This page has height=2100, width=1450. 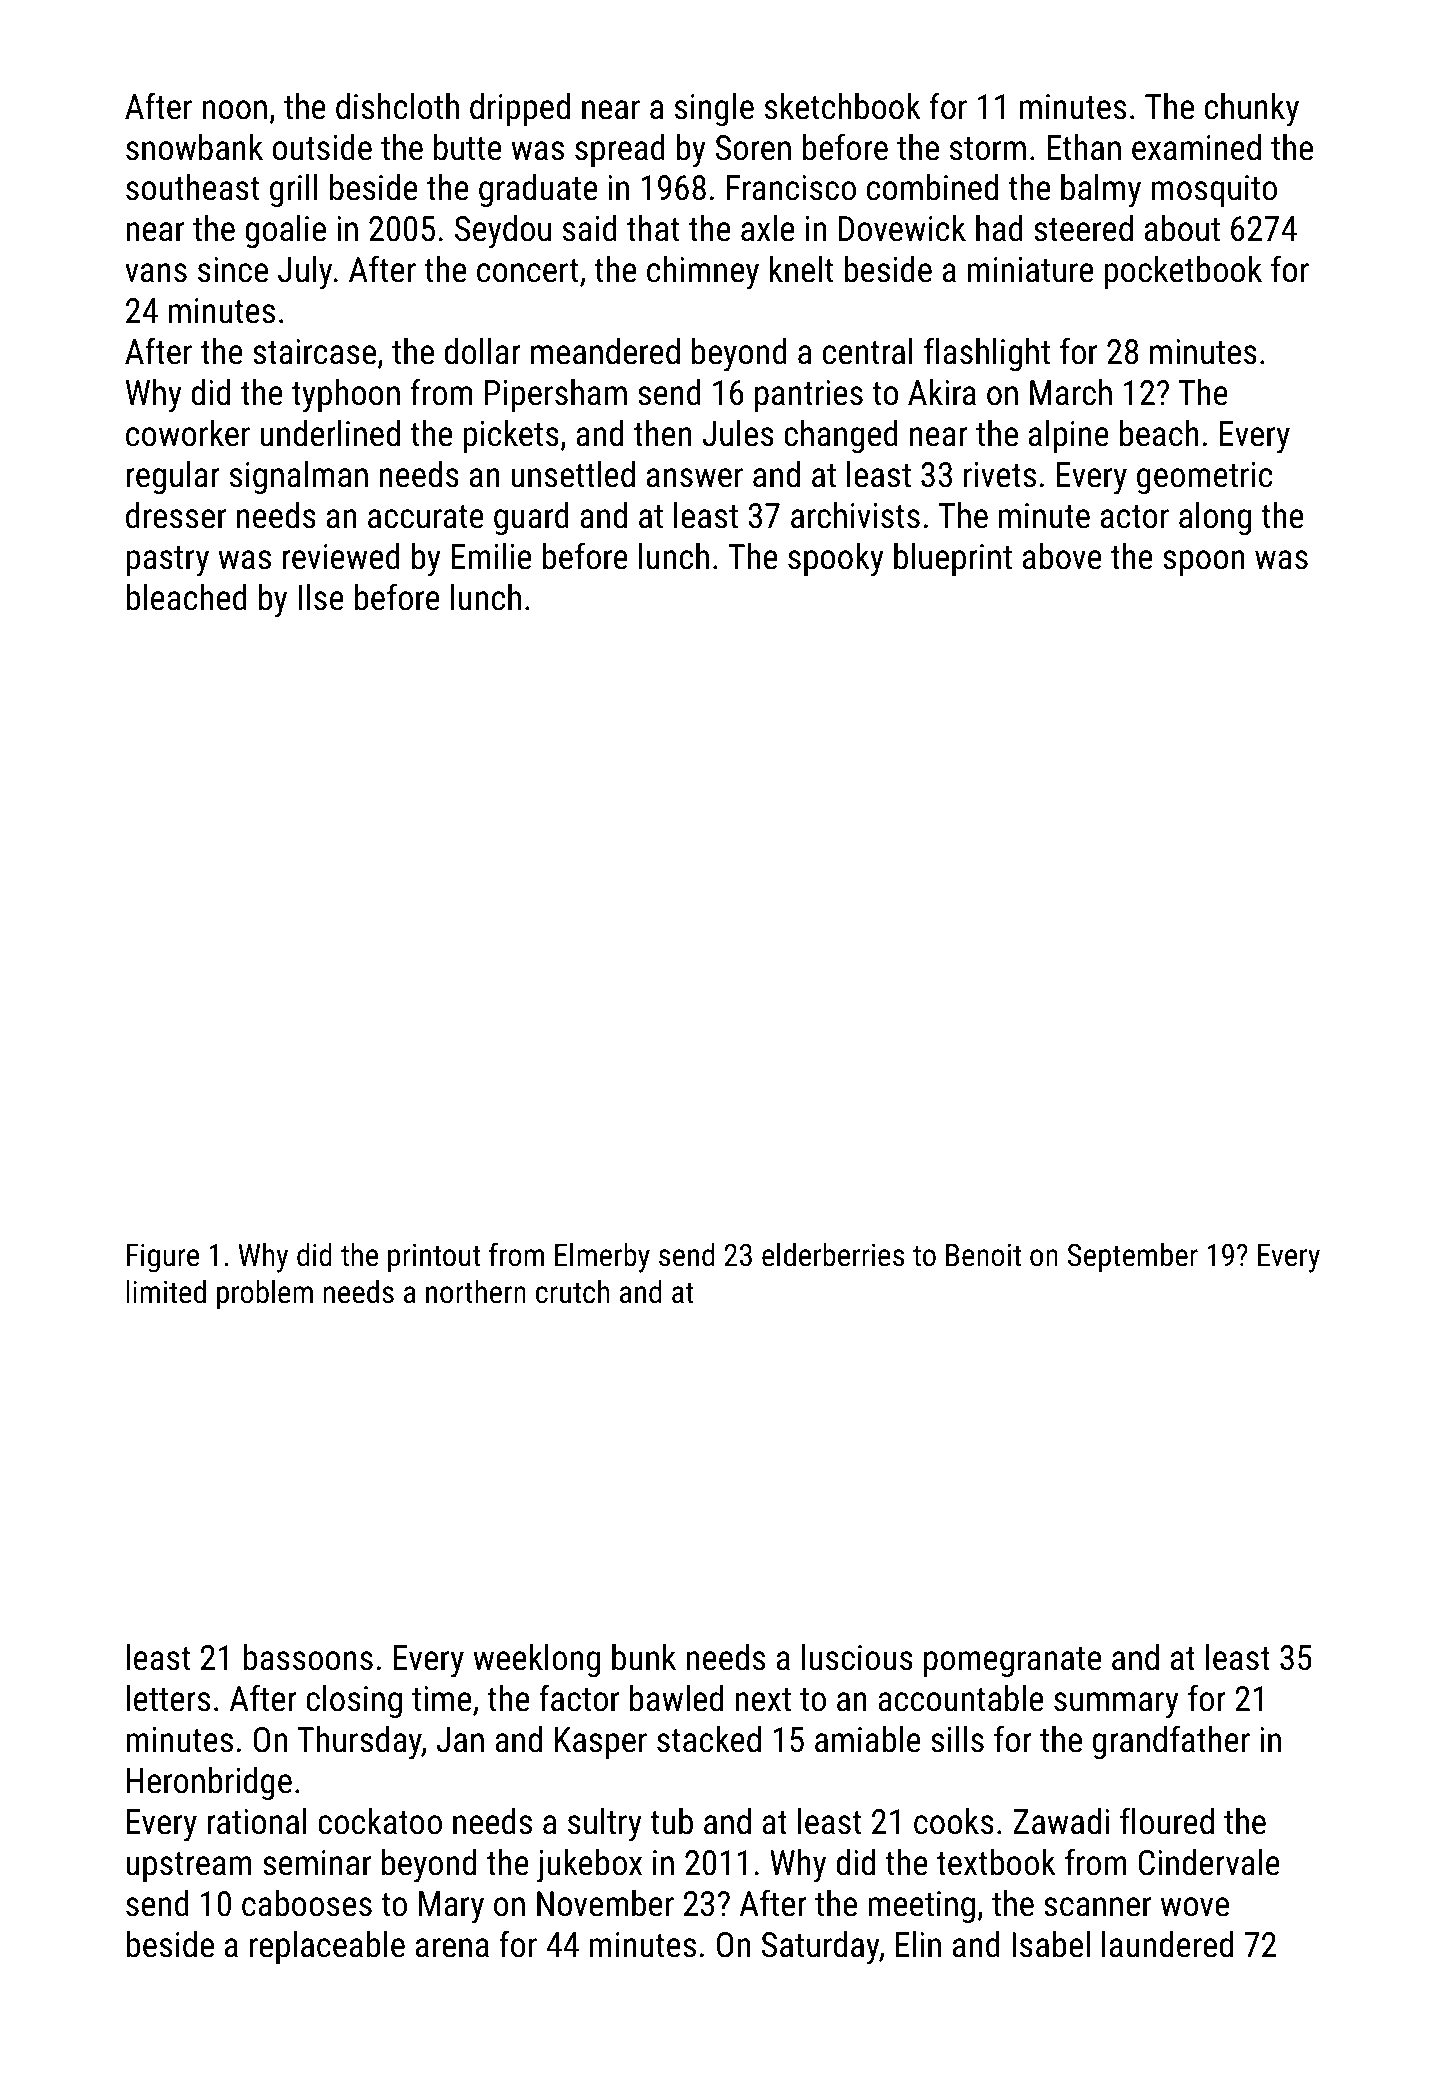 I want to click on rivets, so click(x=1000, y=475).
